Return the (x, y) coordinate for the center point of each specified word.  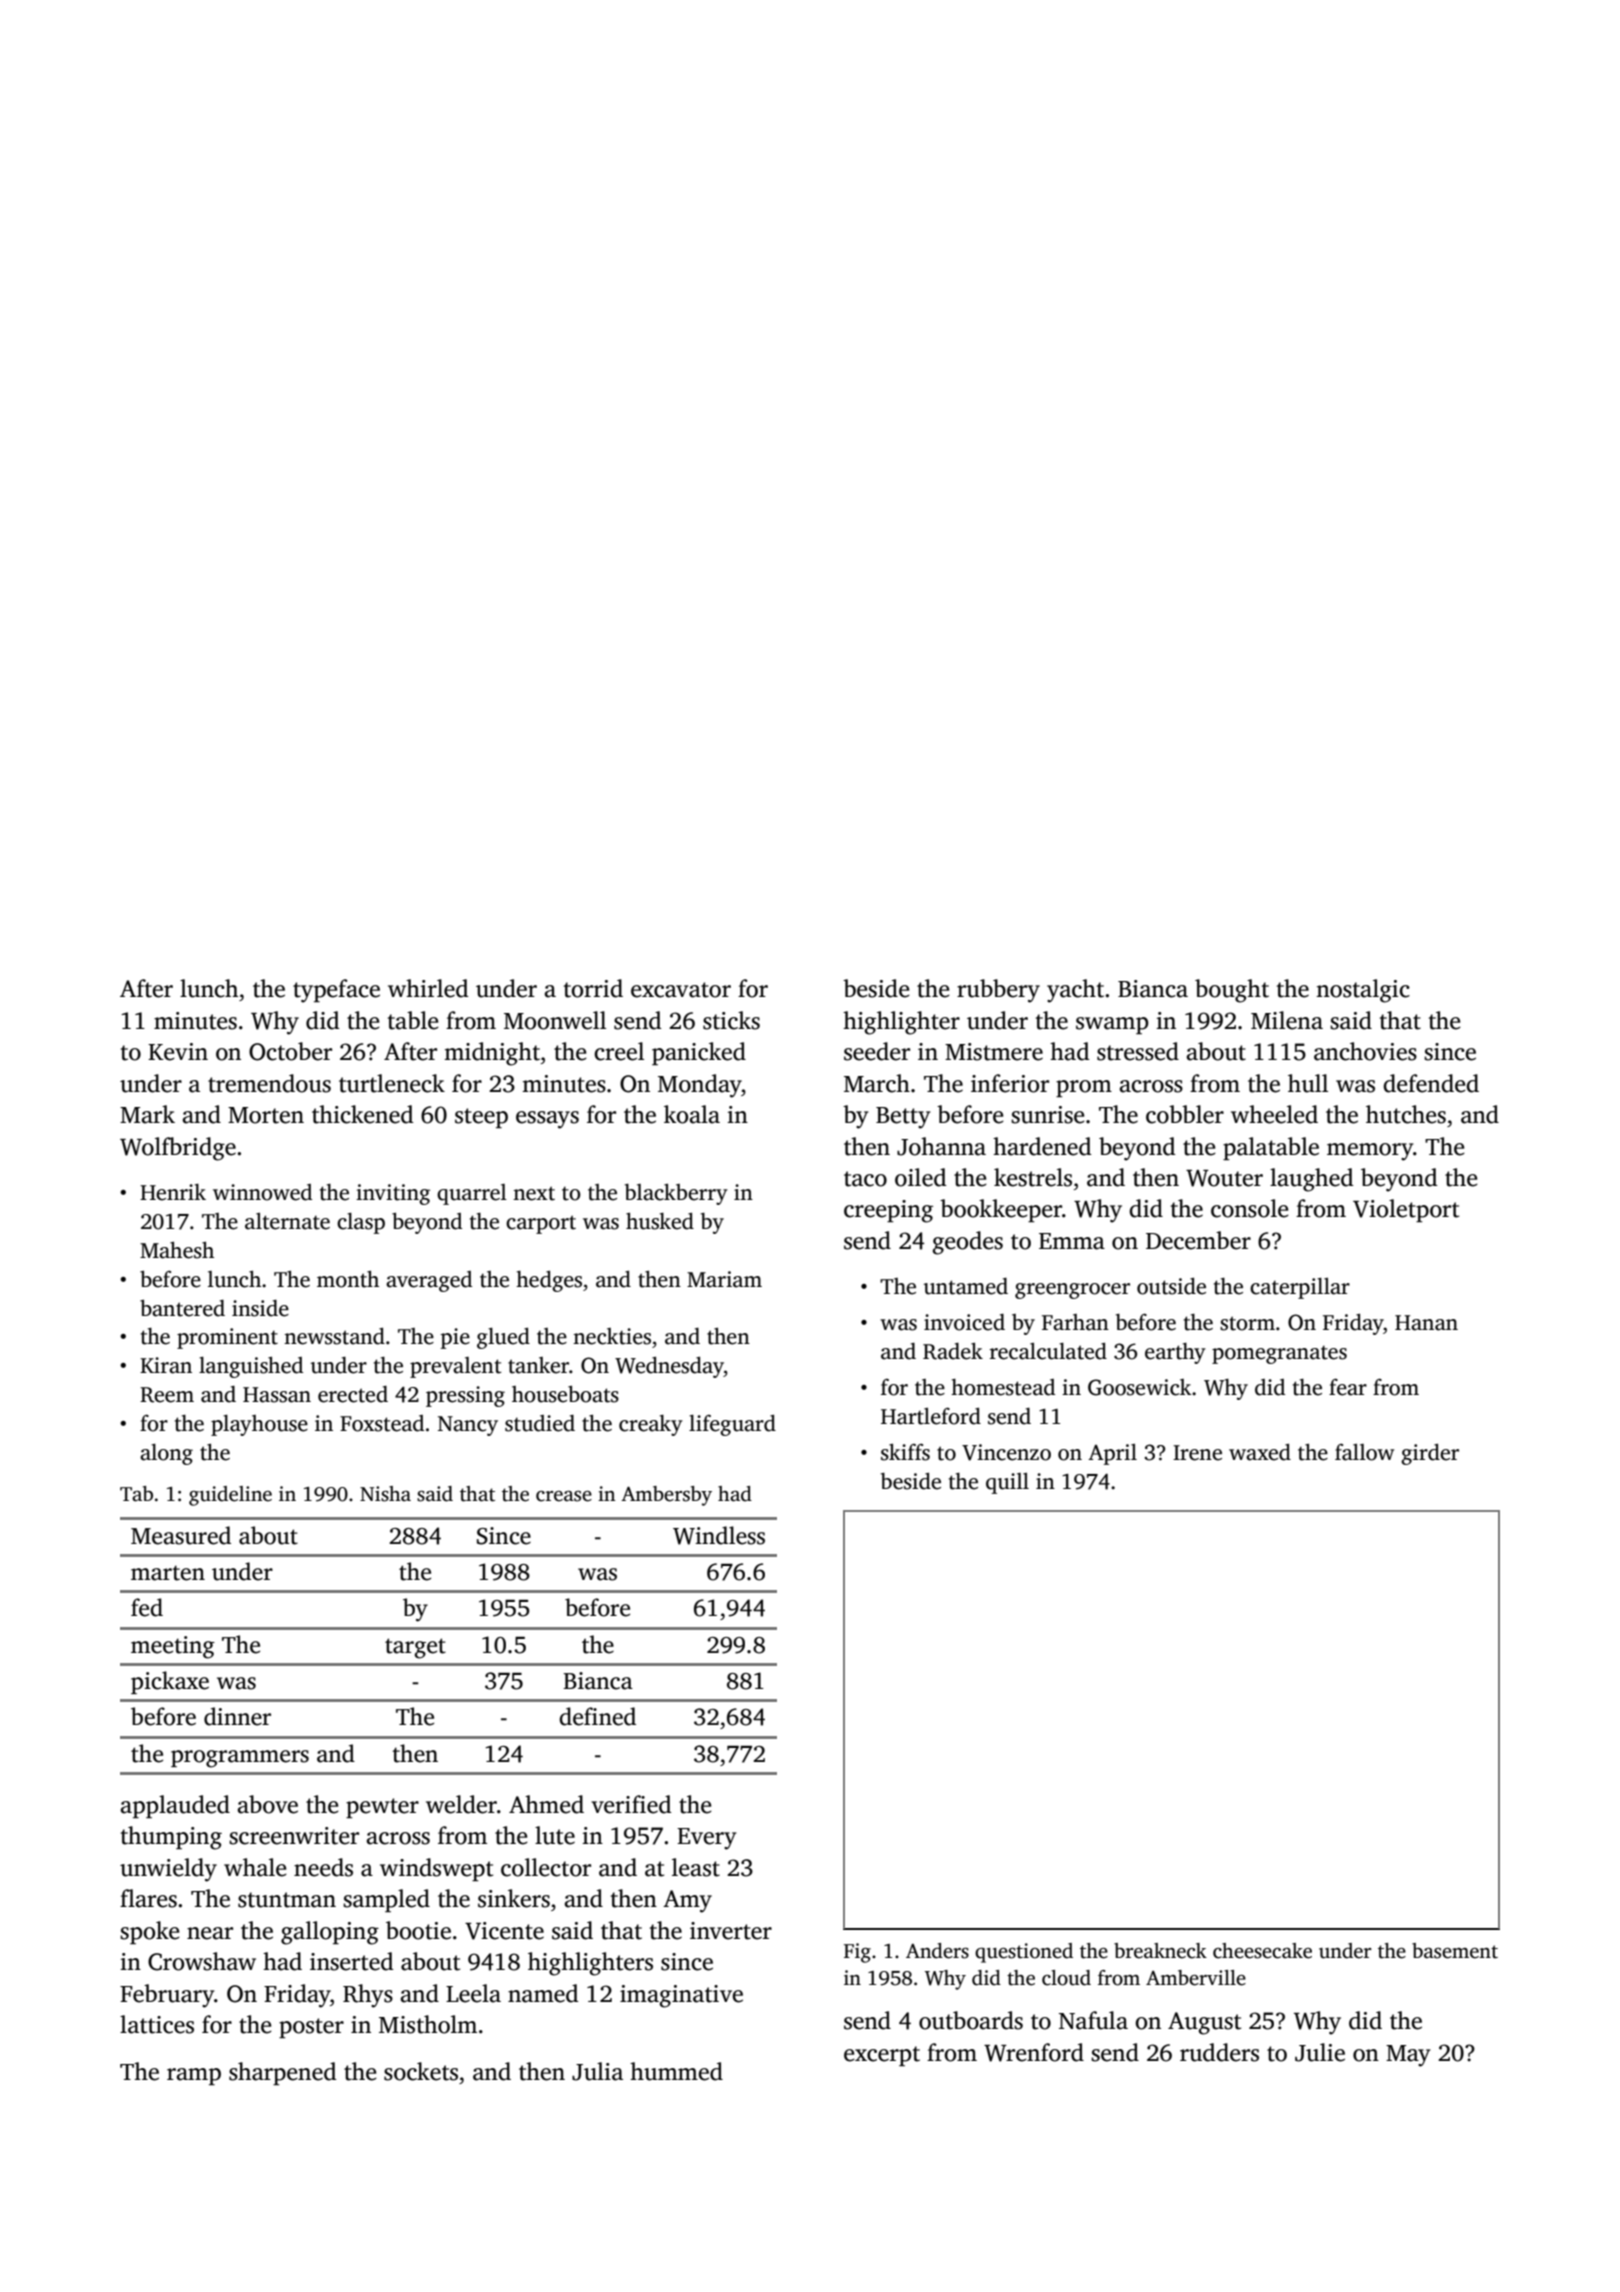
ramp (194, 2076)
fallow (1364, 1452)
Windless (719, 1535)
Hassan (277, 1395)
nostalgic (1363, 991)
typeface (336, 991)
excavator (681, 990)
